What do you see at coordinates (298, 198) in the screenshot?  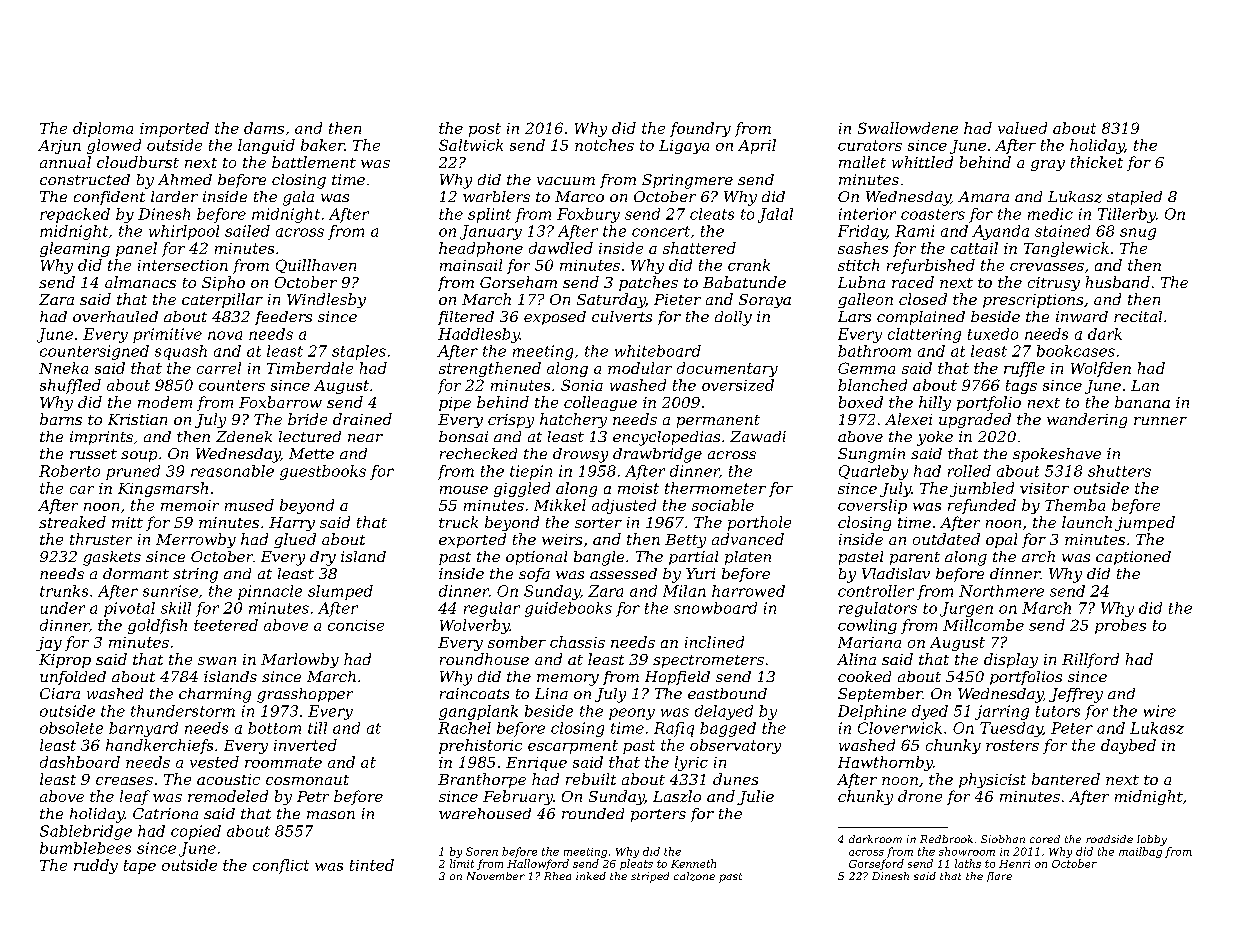 I see `gala` at bounding box center [298, 198].
